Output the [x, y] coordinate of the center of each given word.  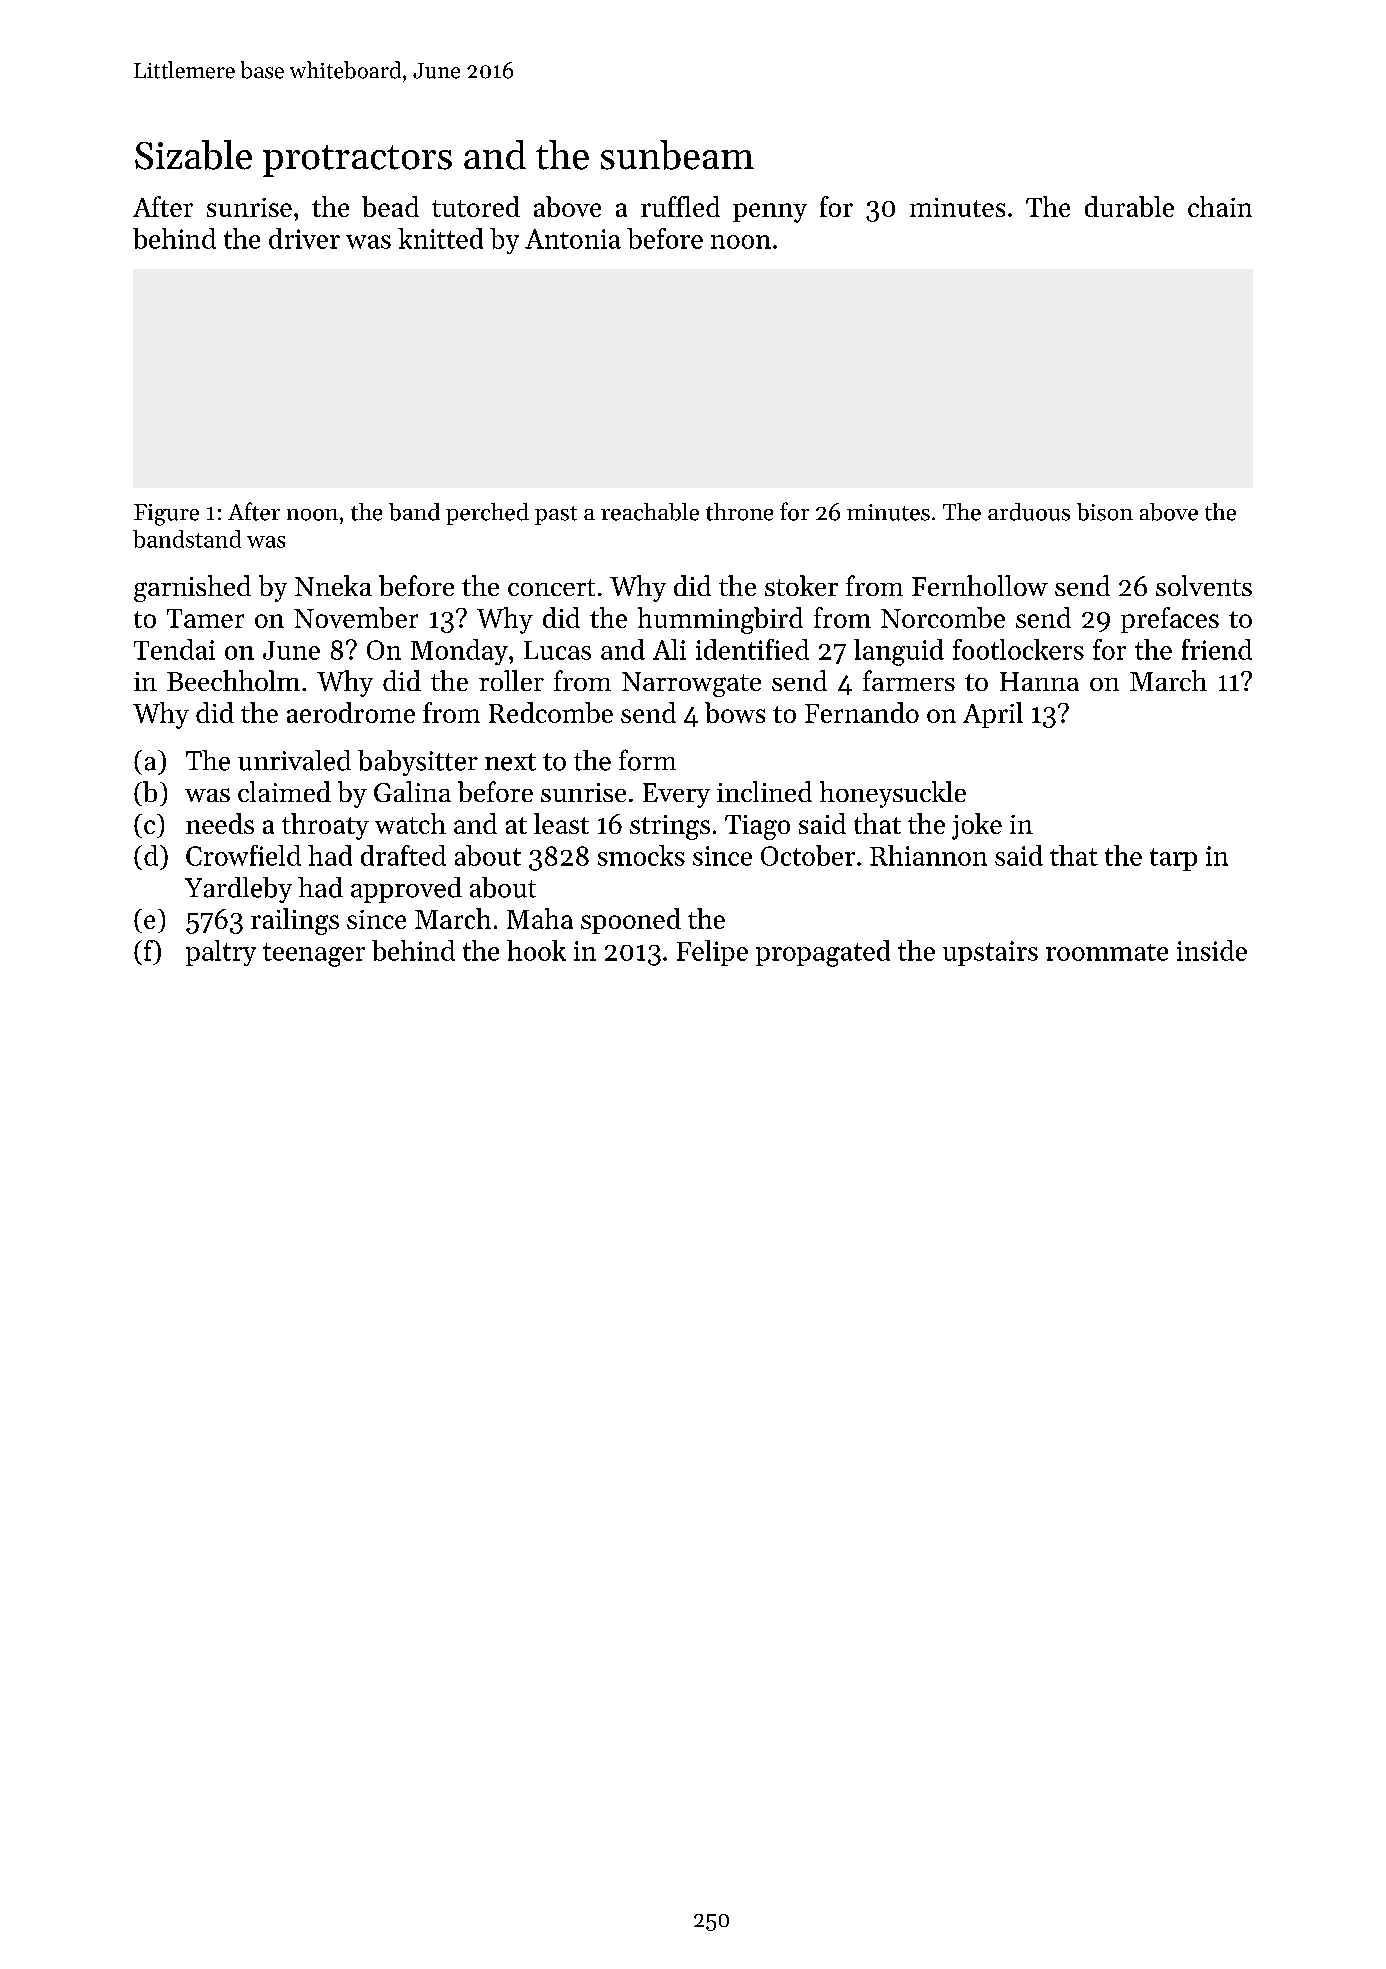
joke [977, 826]
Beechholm [233, 680]
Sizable [193, 155]
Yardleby [238, 890]
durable [1129, 206]
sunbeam [677, 155]
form [647, 760]
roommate [1107, 952]
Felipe [712, 953]
